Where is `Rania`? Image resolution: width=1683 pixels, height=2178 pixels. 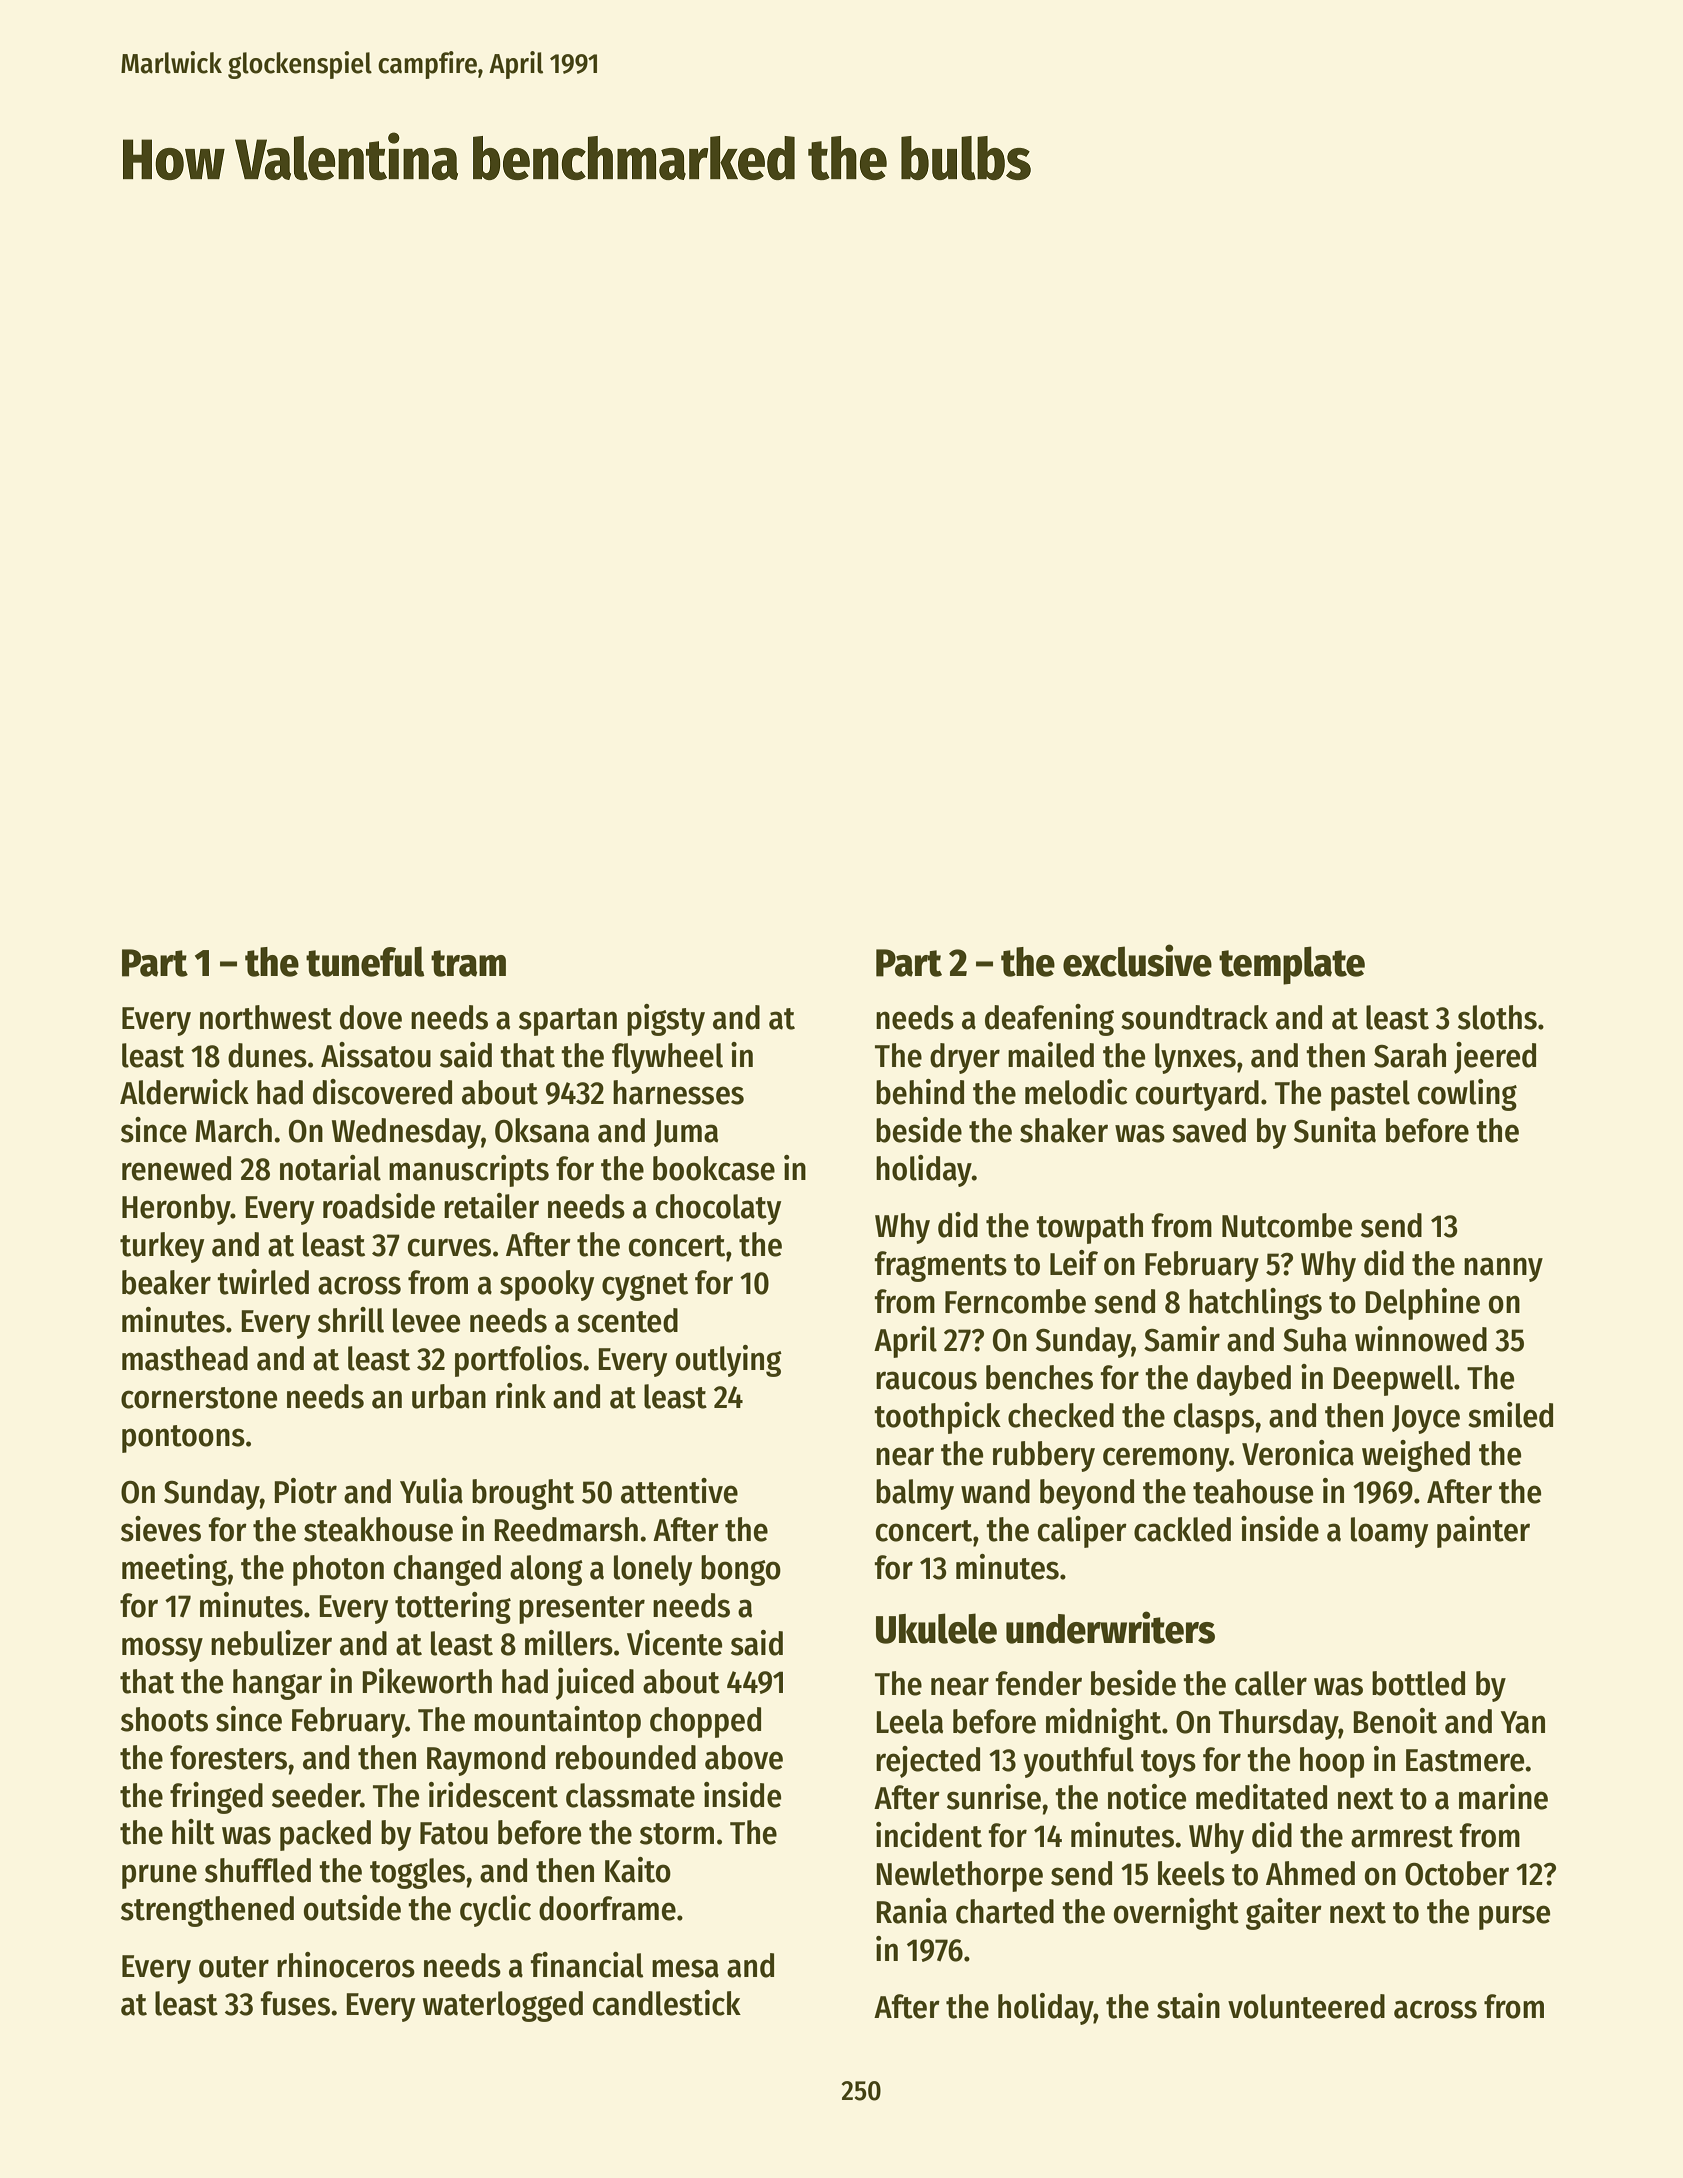 Rania is located at coordinates (911, 1911).
